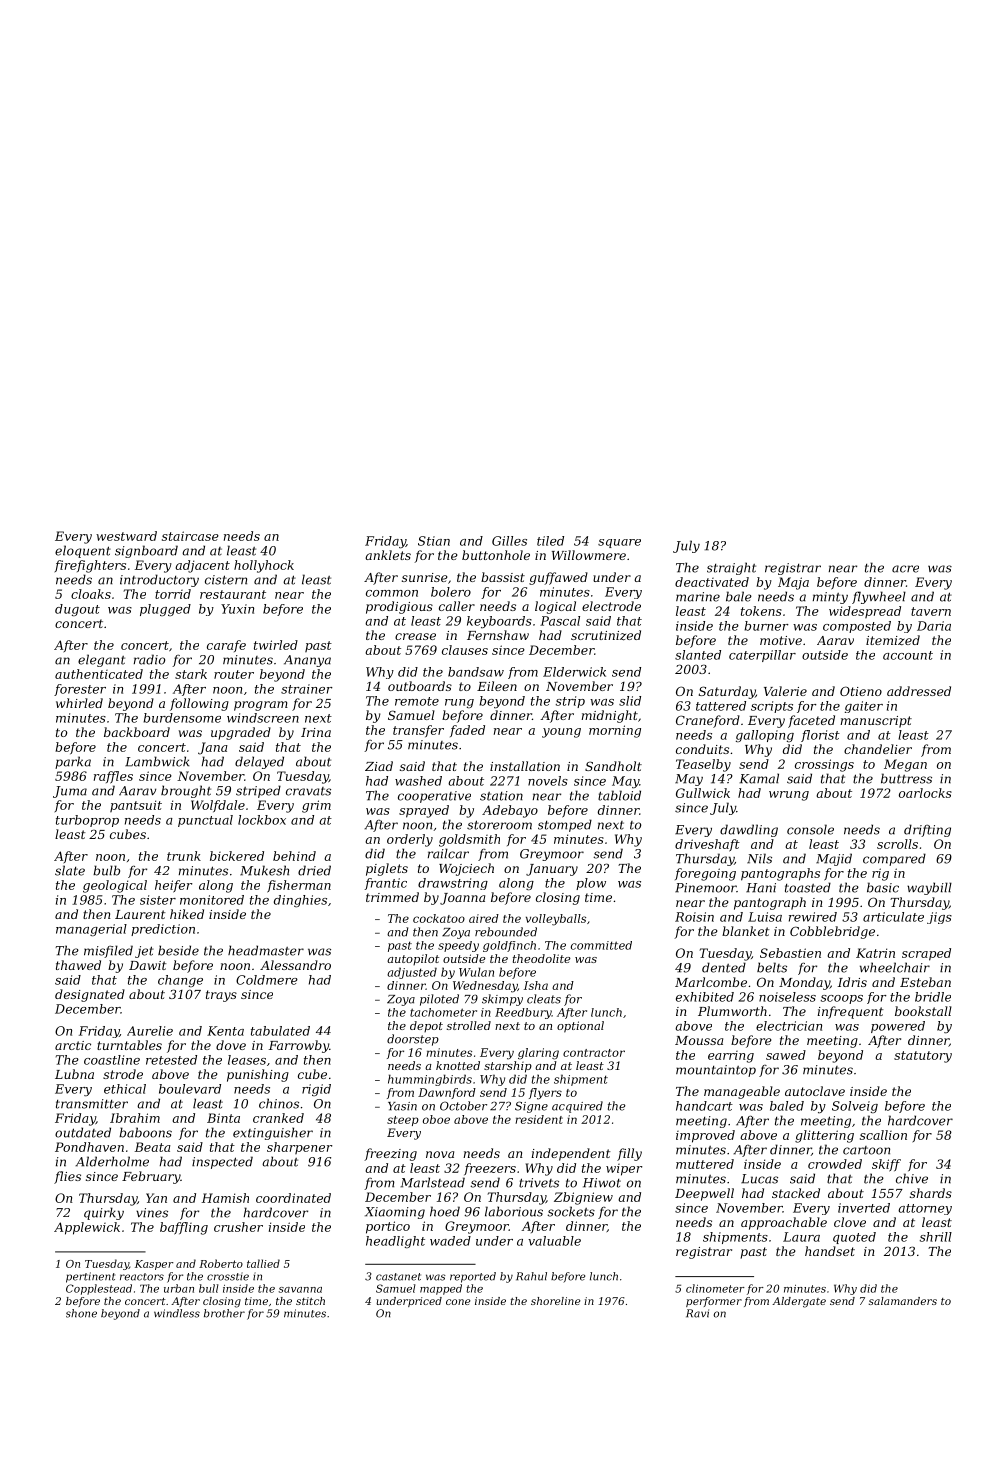 Image resolution: width=1007 pixels, height=1459 pixels. I want to click on castanet, so click(398, 1277).
